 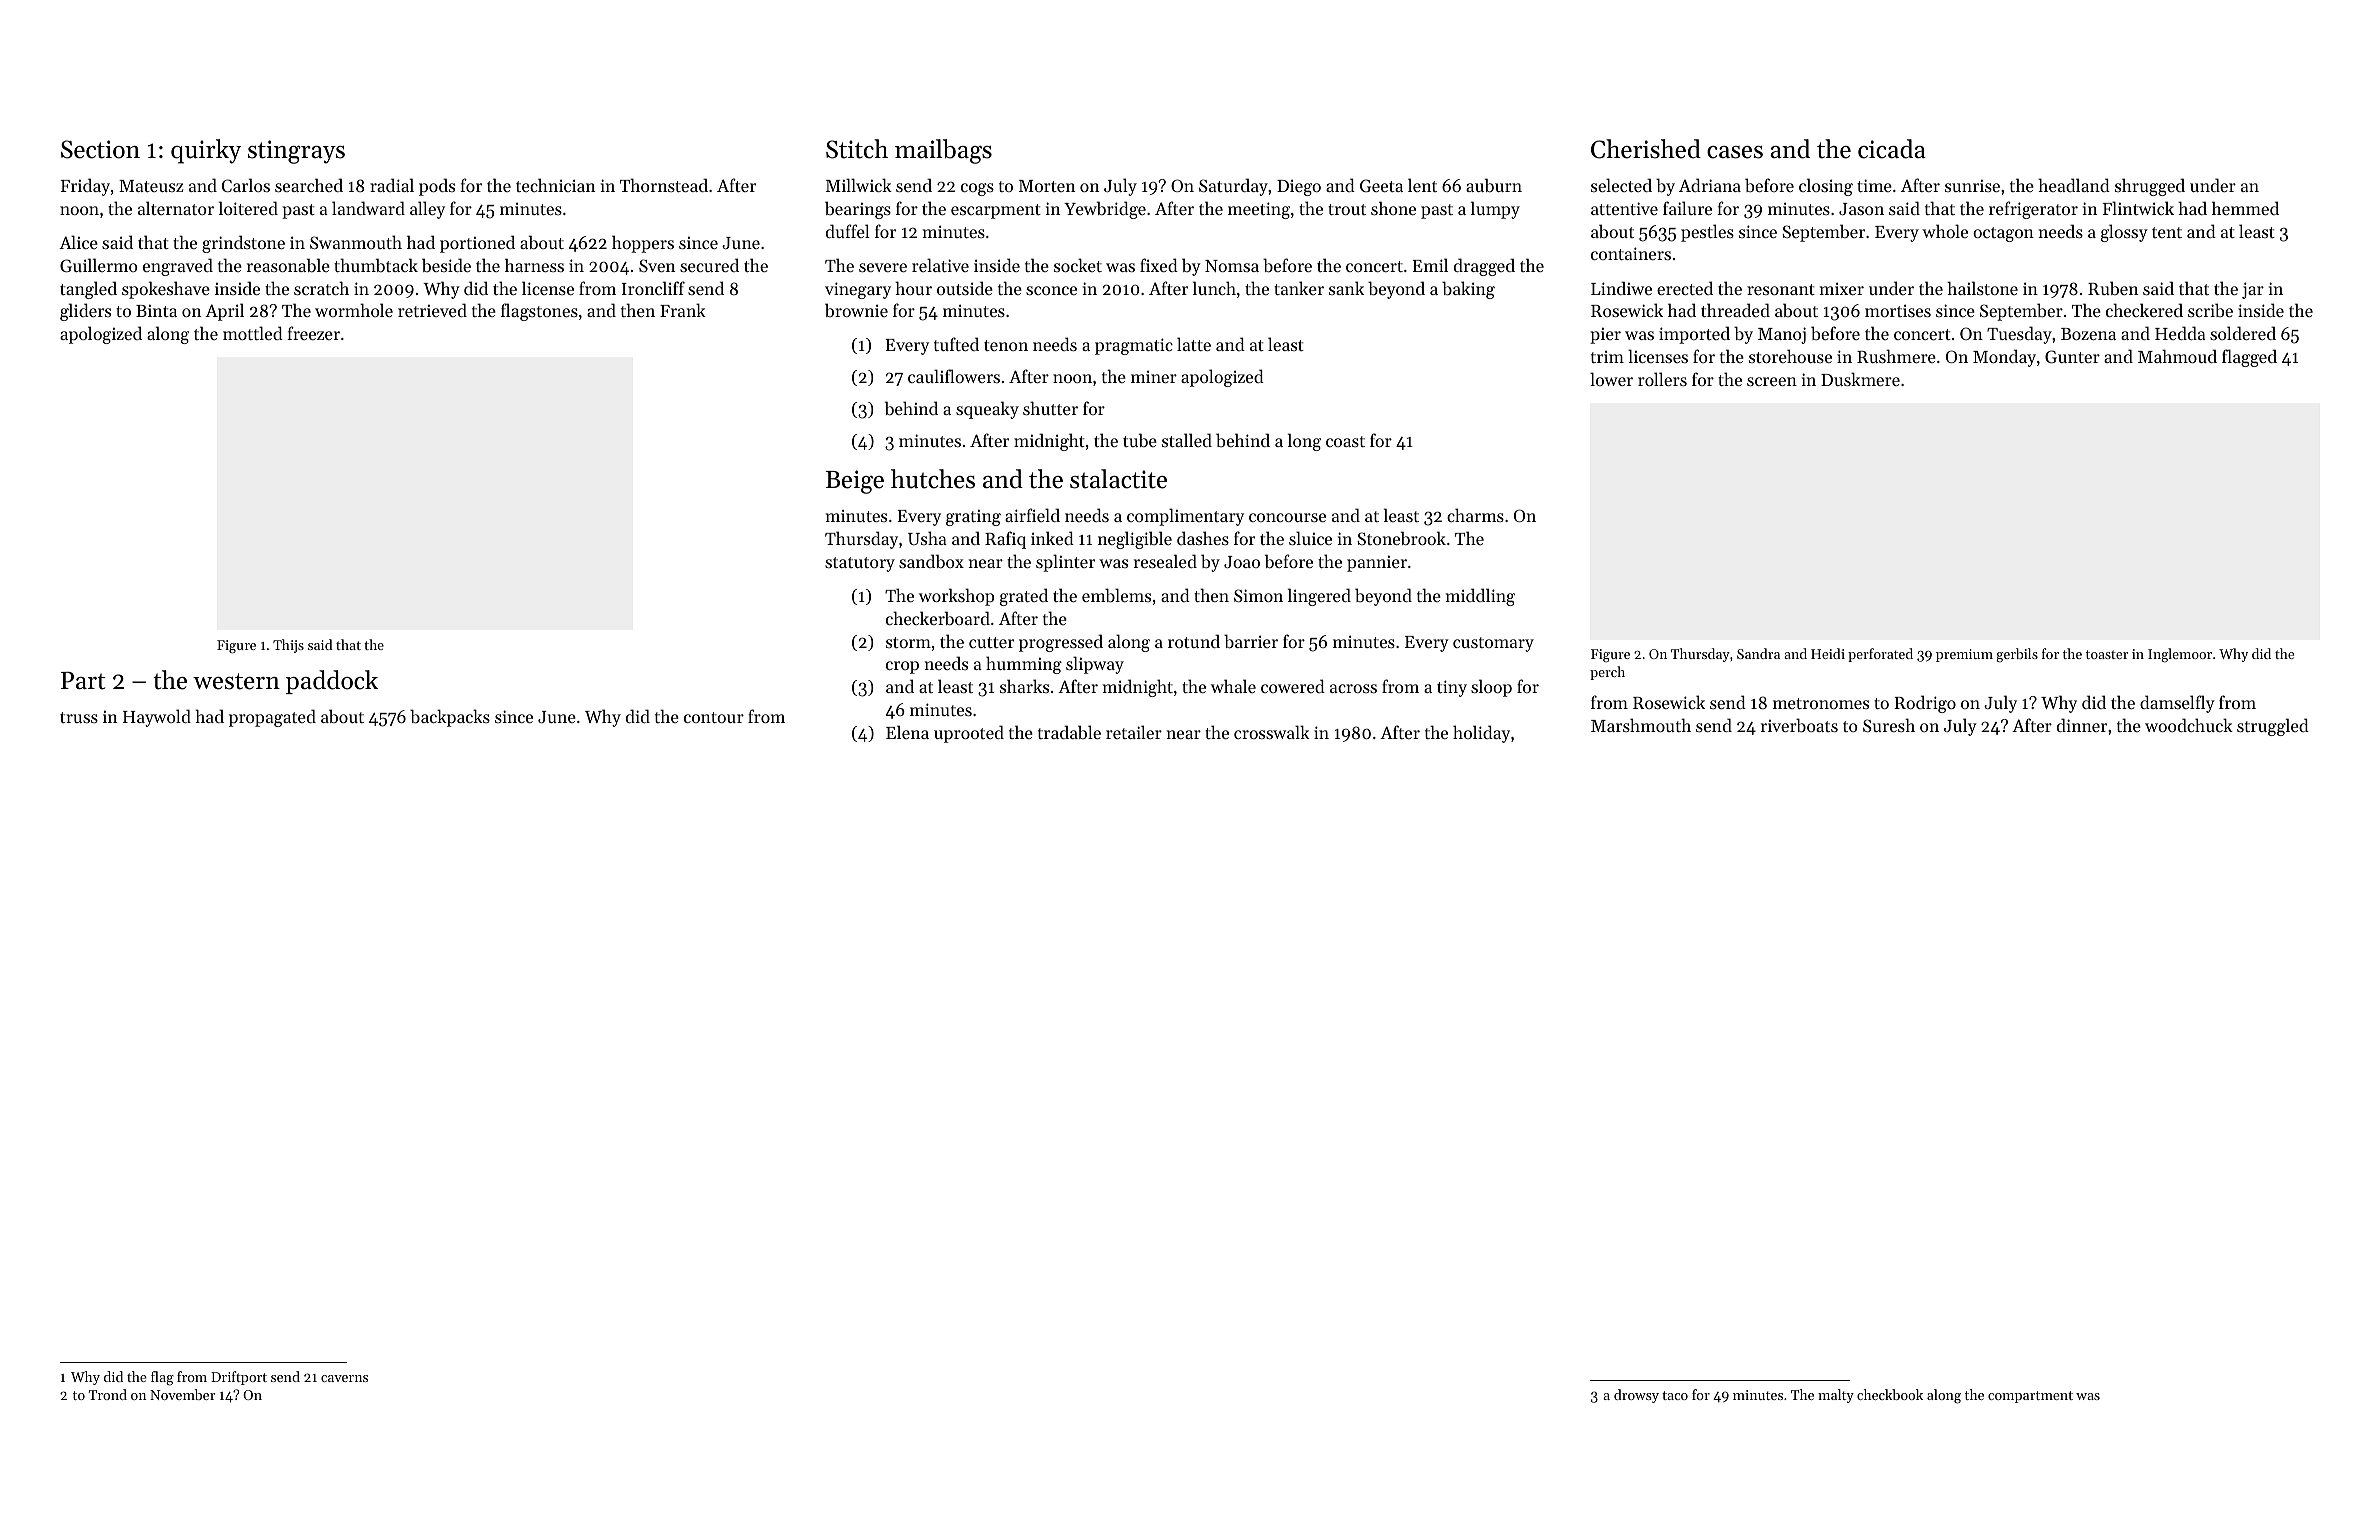 I want to click on caverns, so click(x=344, y=1378).
